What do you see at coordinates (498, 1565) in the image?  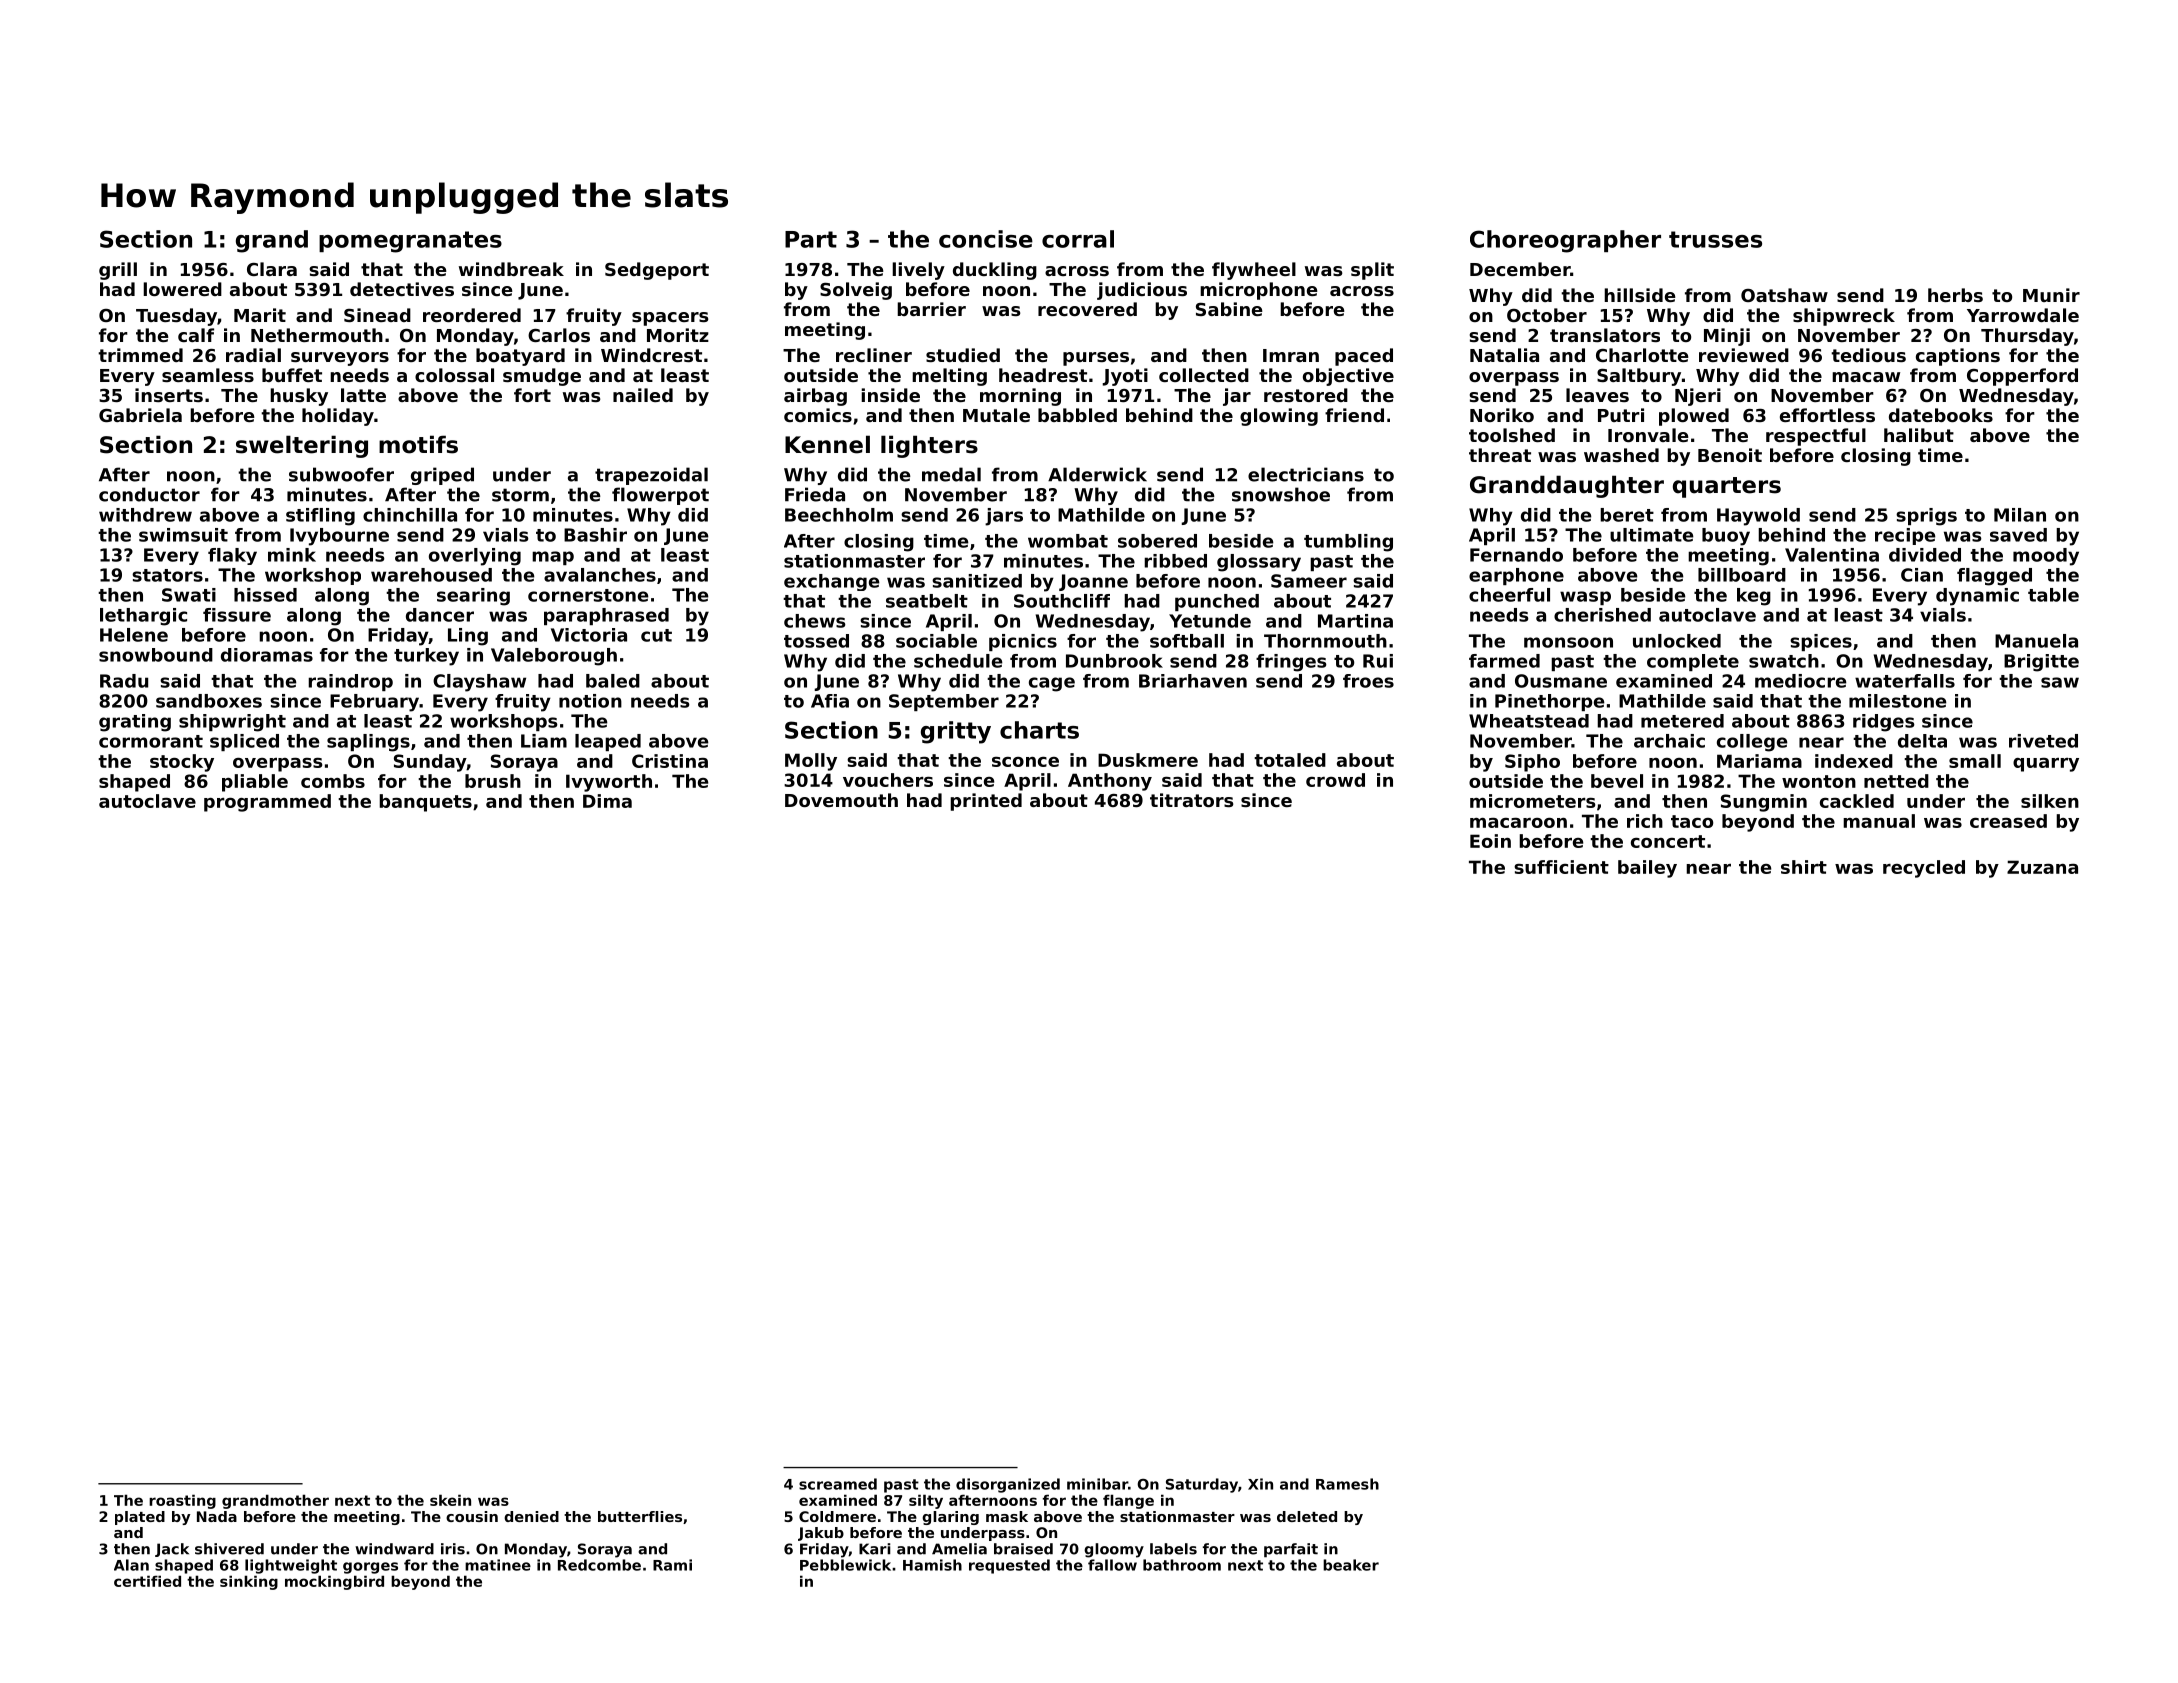 I see `matinee` at bounding box center [498, 1565].
